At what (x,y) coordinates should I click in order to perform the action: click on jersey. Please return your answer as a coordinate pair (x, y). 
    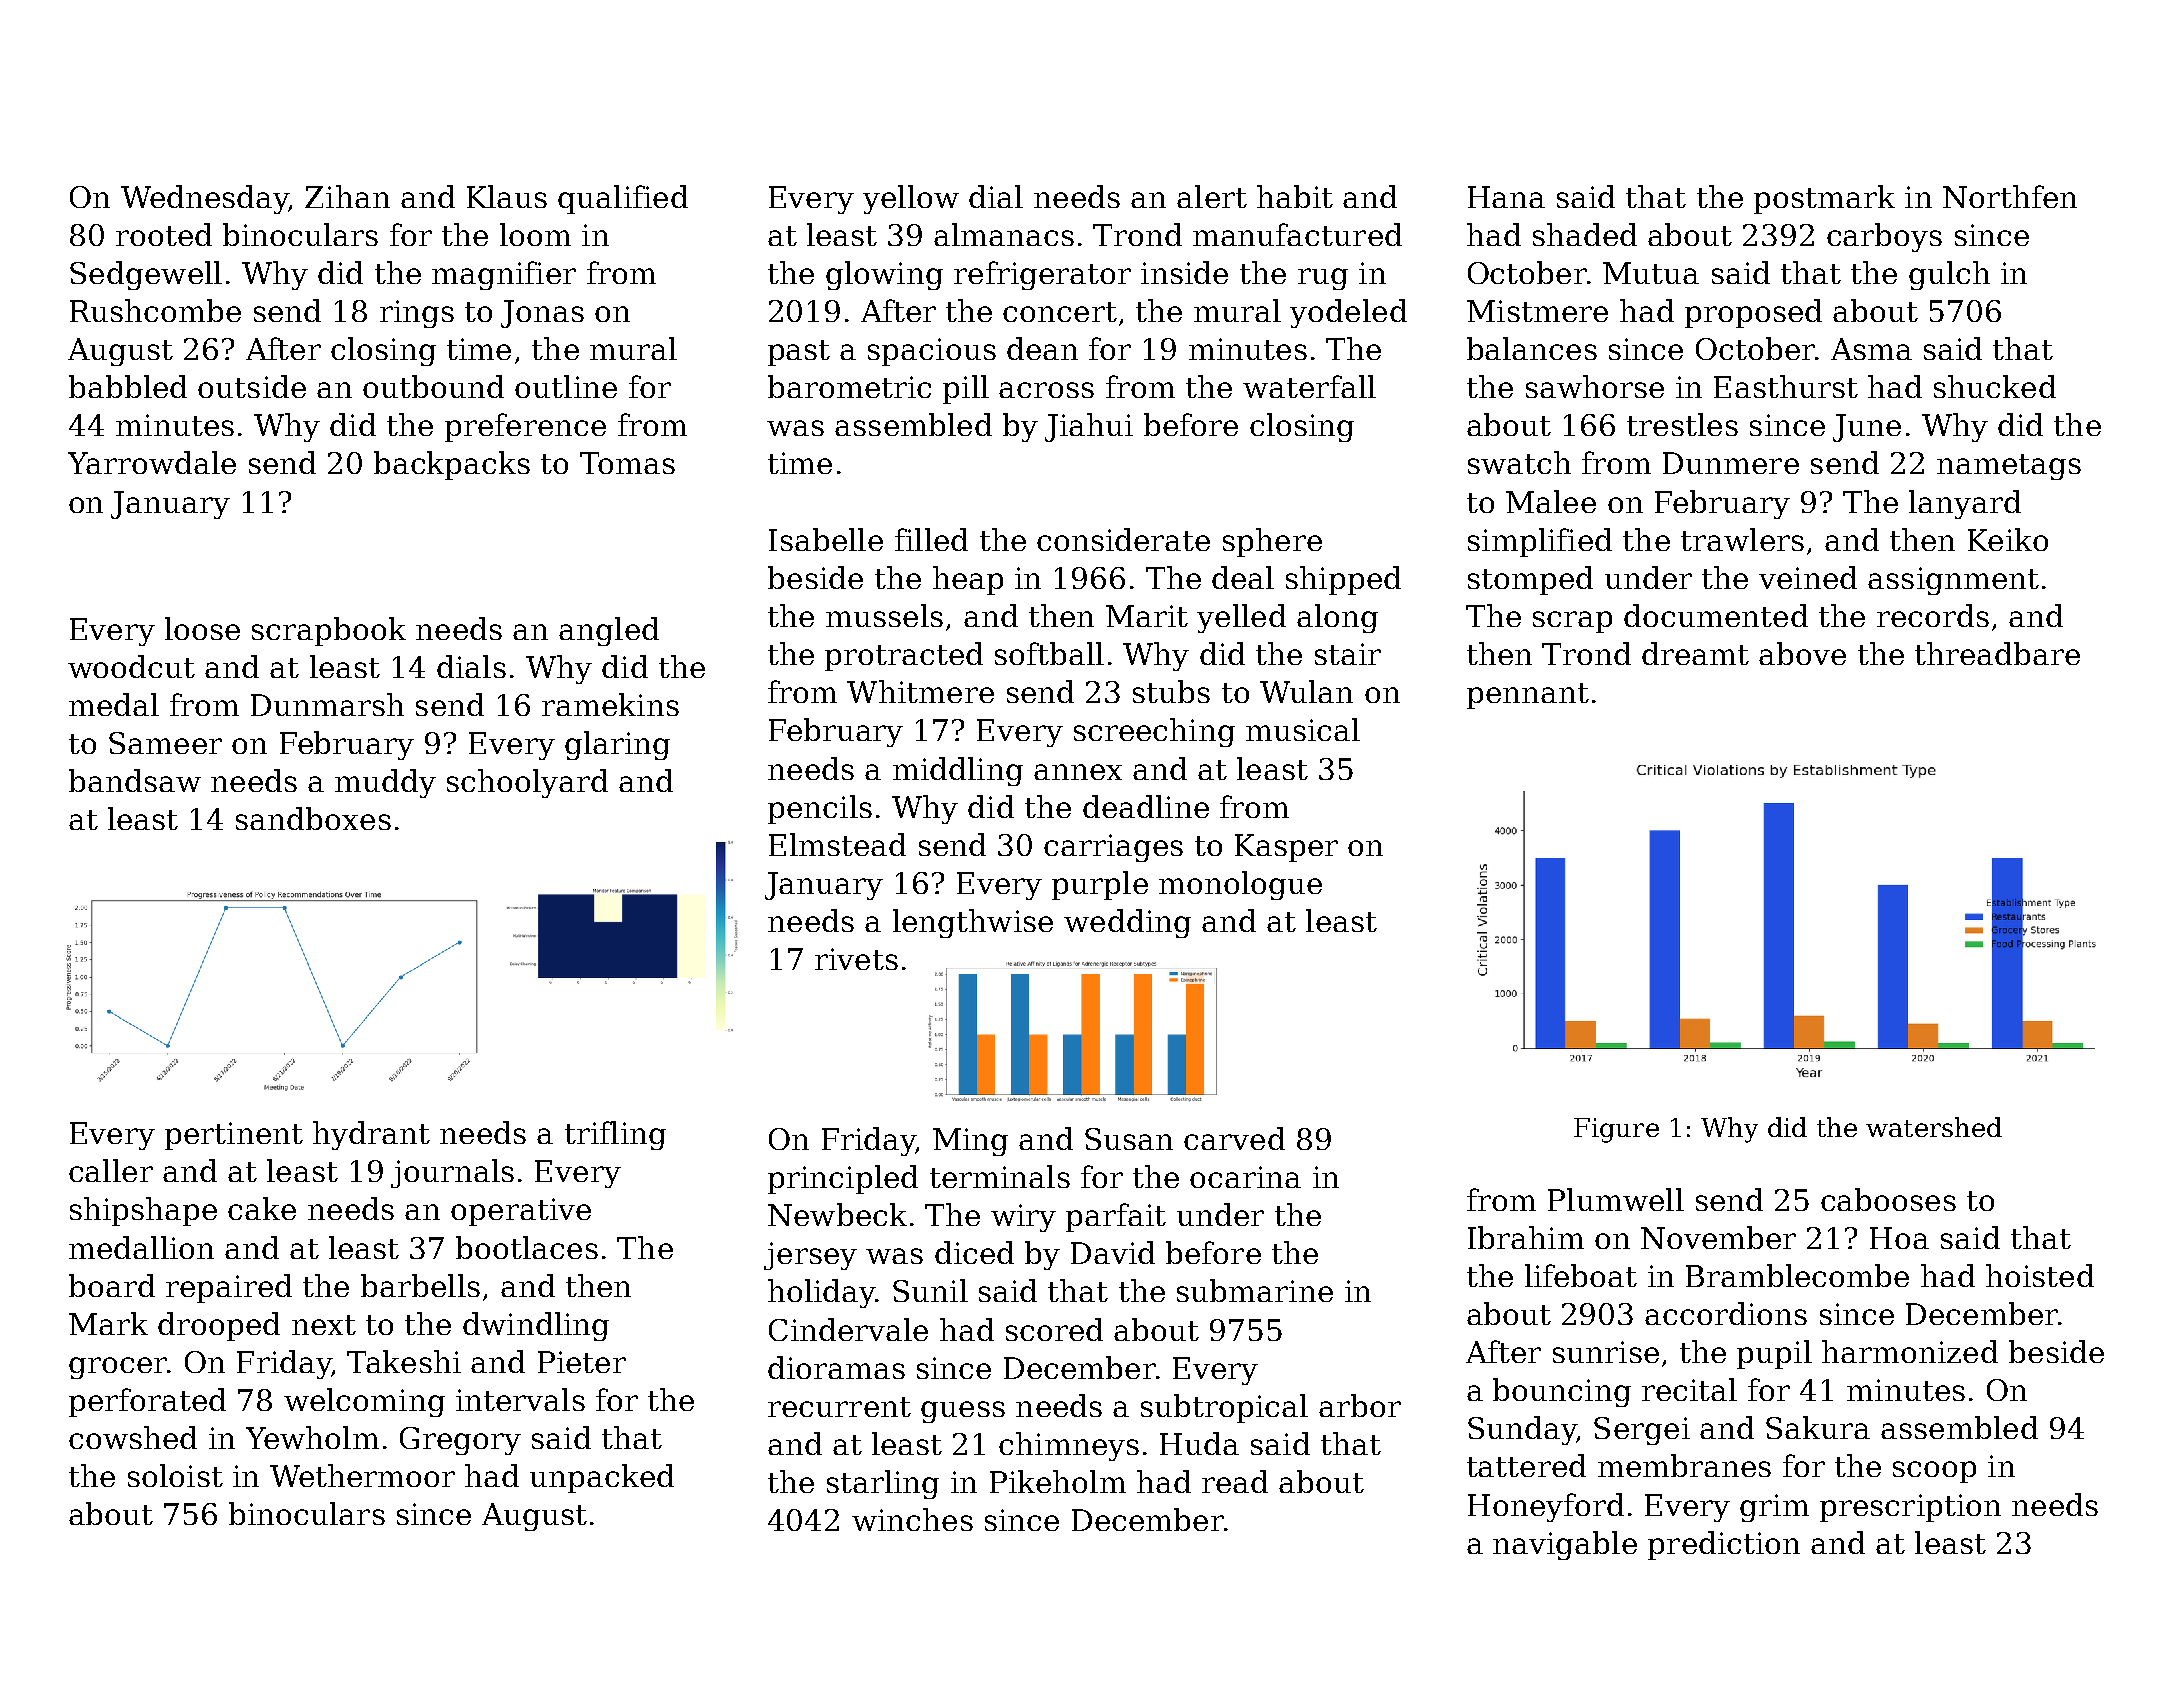
    Looking at the image, I should click on (810, 1256).
